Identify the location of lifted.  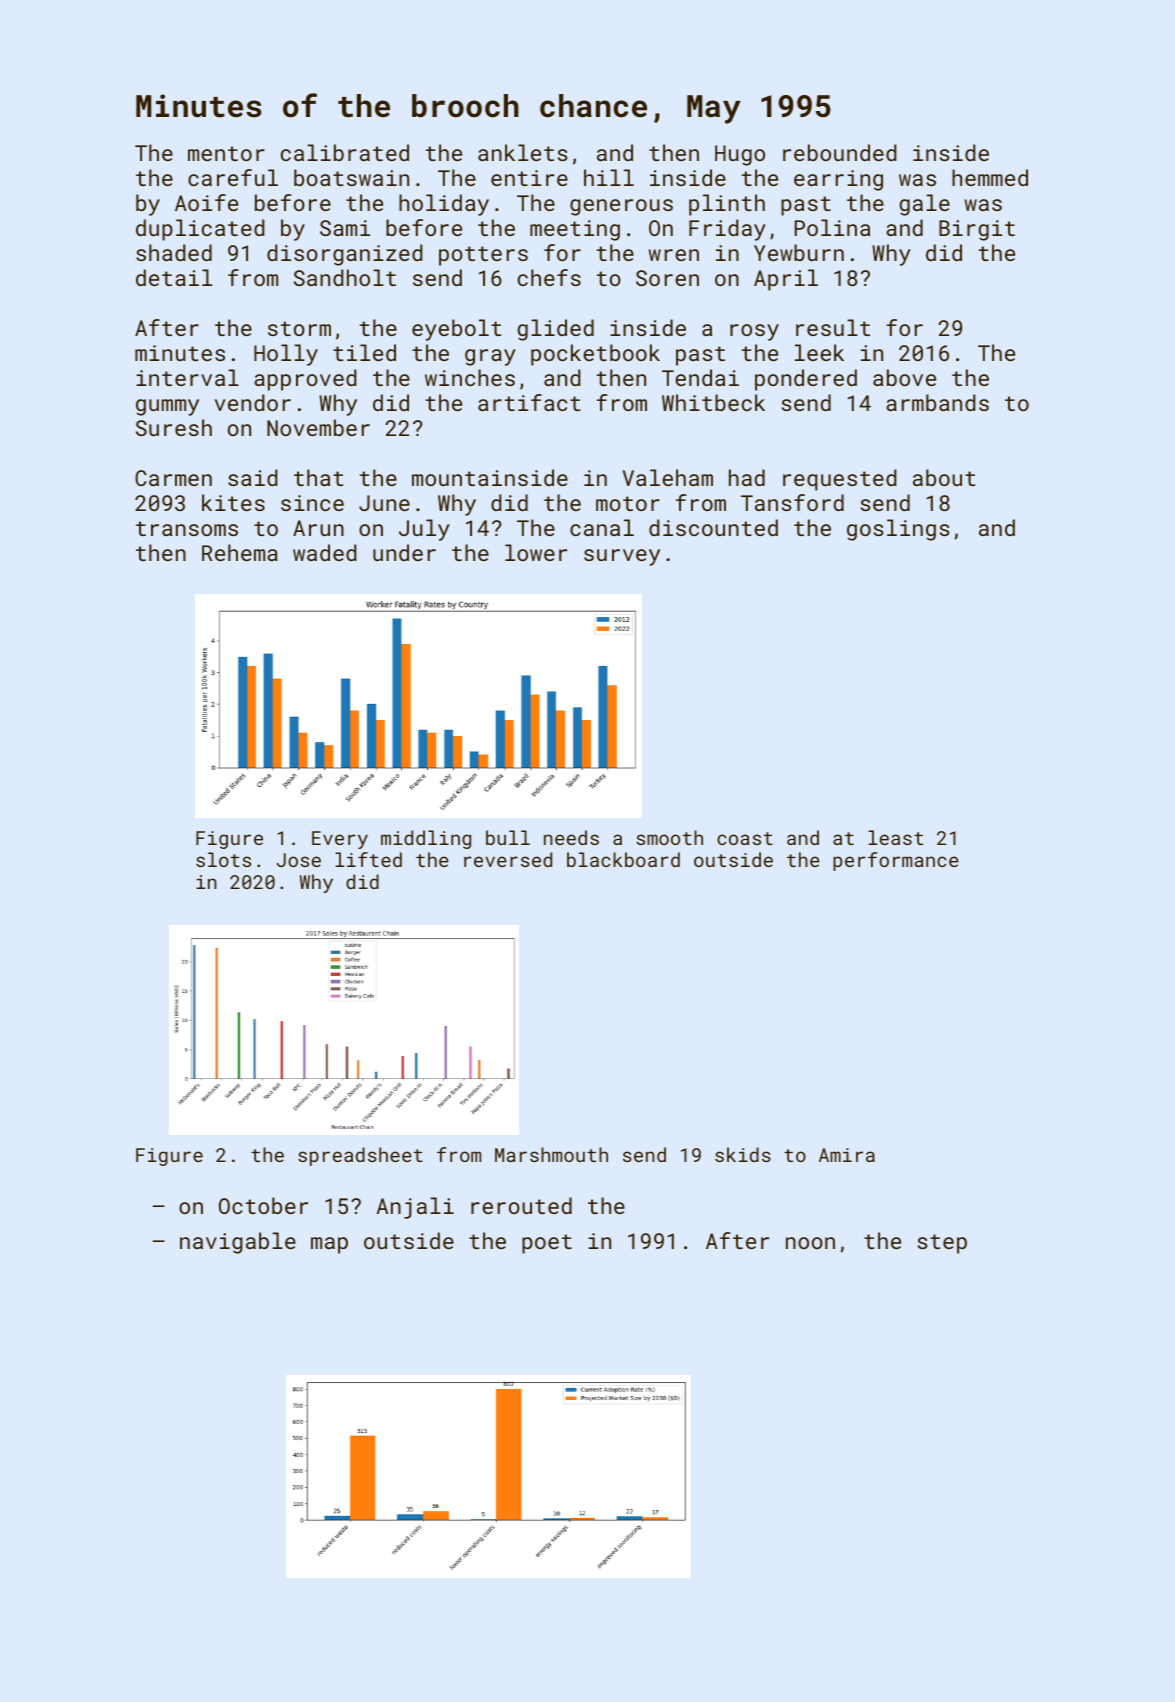
(368, 859).
